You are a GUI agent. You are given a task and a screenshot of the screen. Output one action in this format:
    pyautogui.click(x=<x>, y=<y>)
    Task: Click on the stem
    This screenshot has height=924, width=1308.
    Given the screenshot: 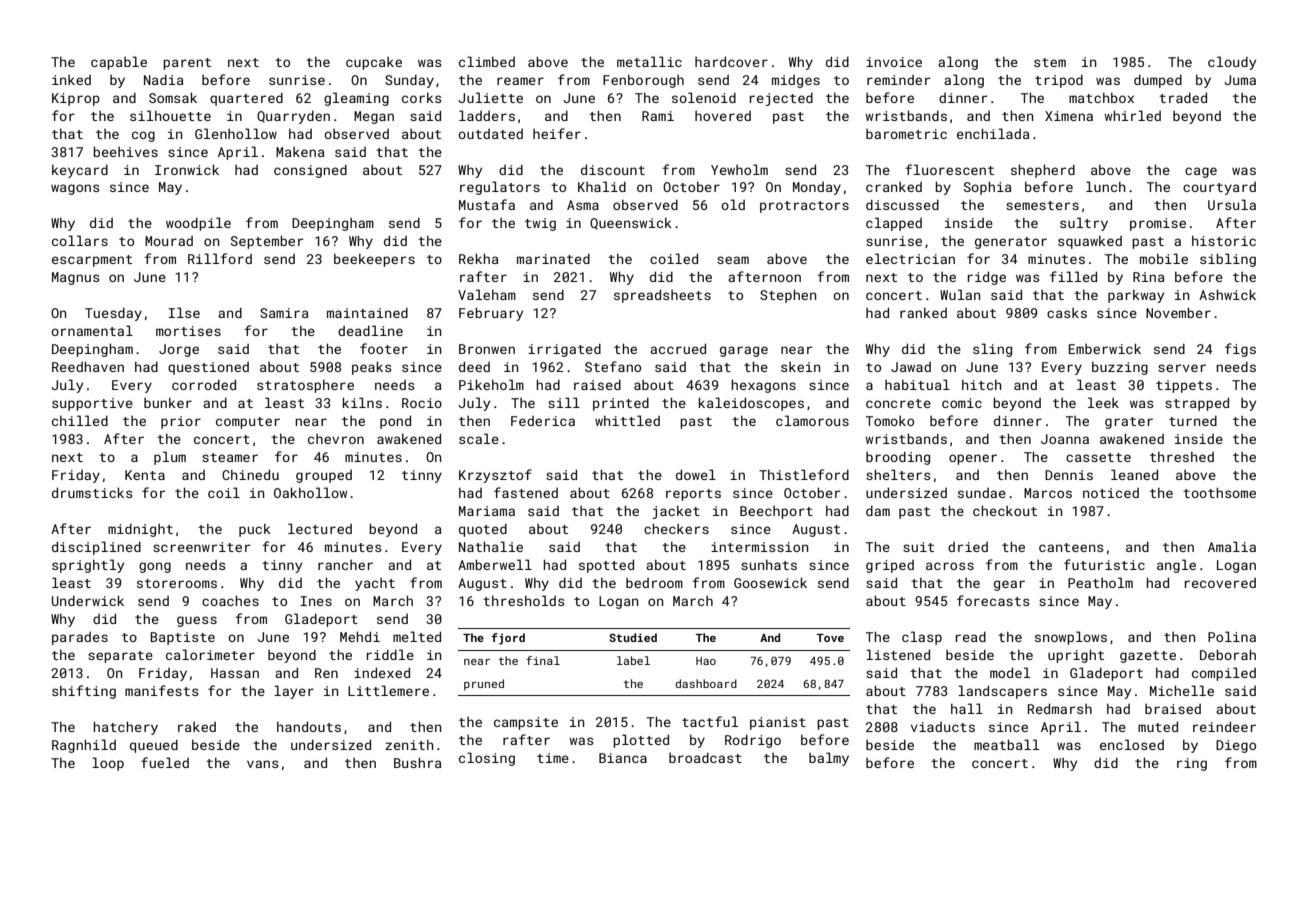 What is the action you would take?
    pyautogui.click(x=1050, y=62)
